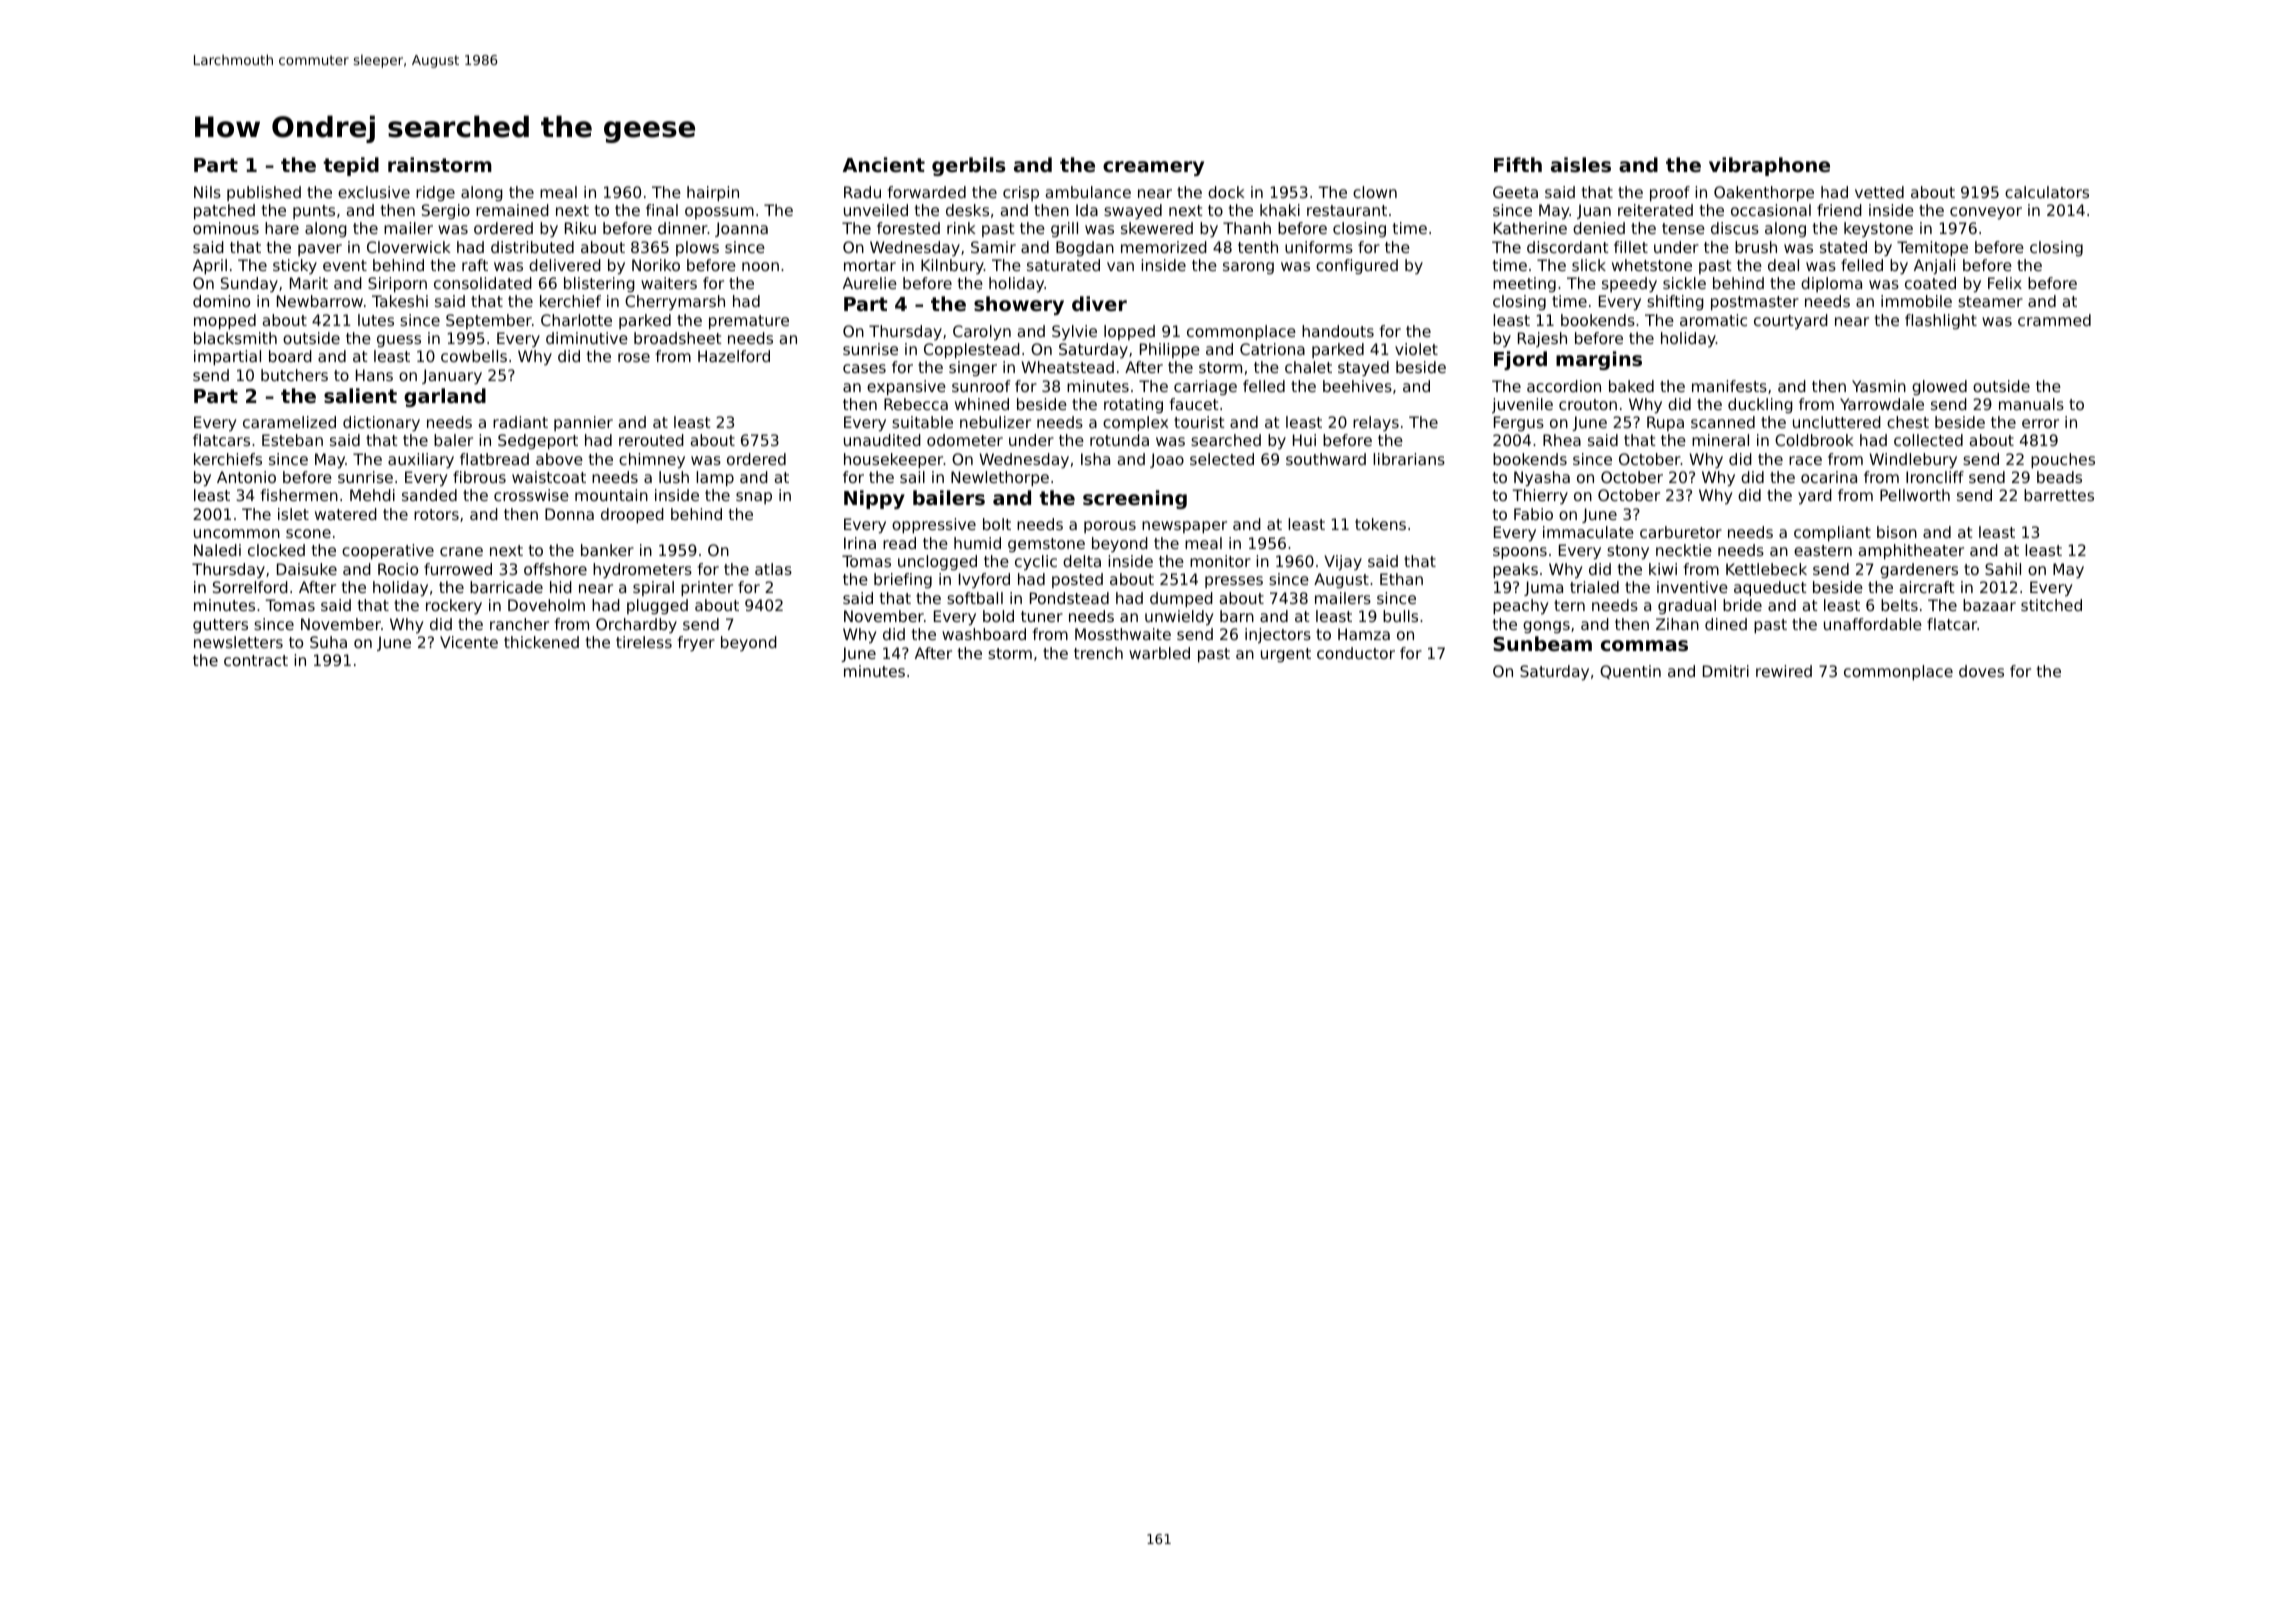 This screenshot has width=2292, height=1620. I want to click on diver, so click(1099, 303).
